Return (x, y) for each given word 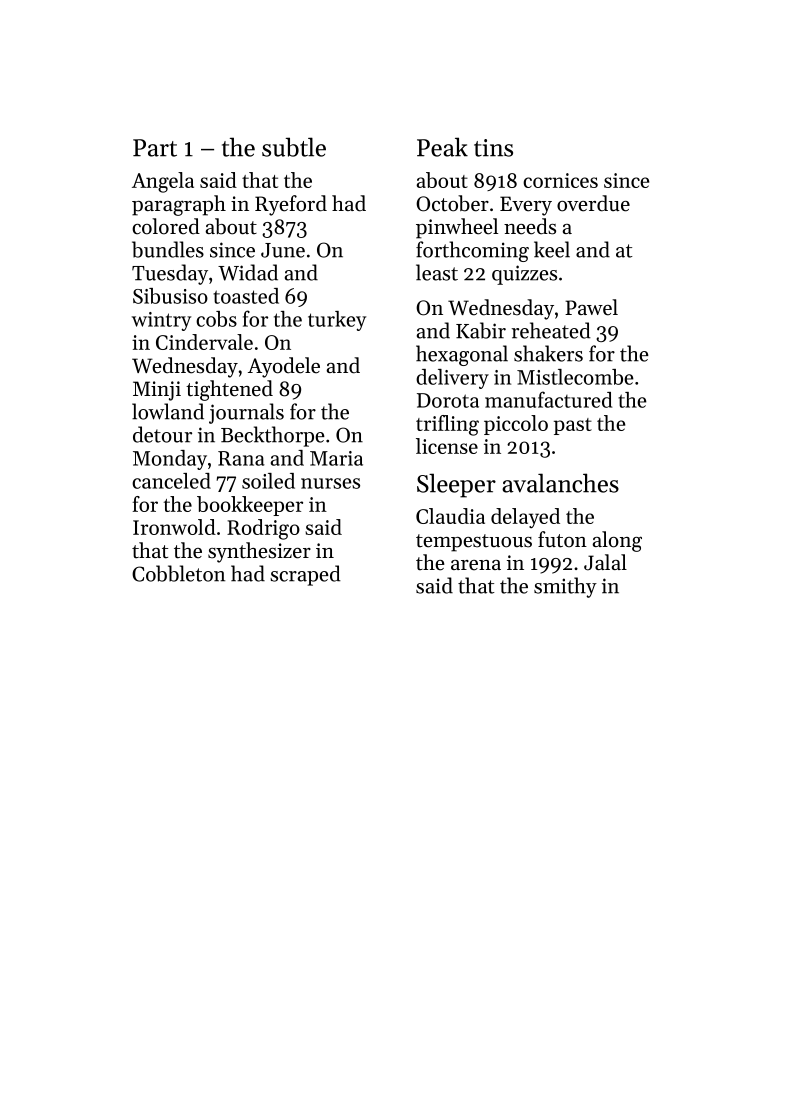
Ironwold (174, 527)
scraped (305, 575)
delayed (525, 518)
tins (493, 148)
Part (155, 148)
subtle (294, 147)
